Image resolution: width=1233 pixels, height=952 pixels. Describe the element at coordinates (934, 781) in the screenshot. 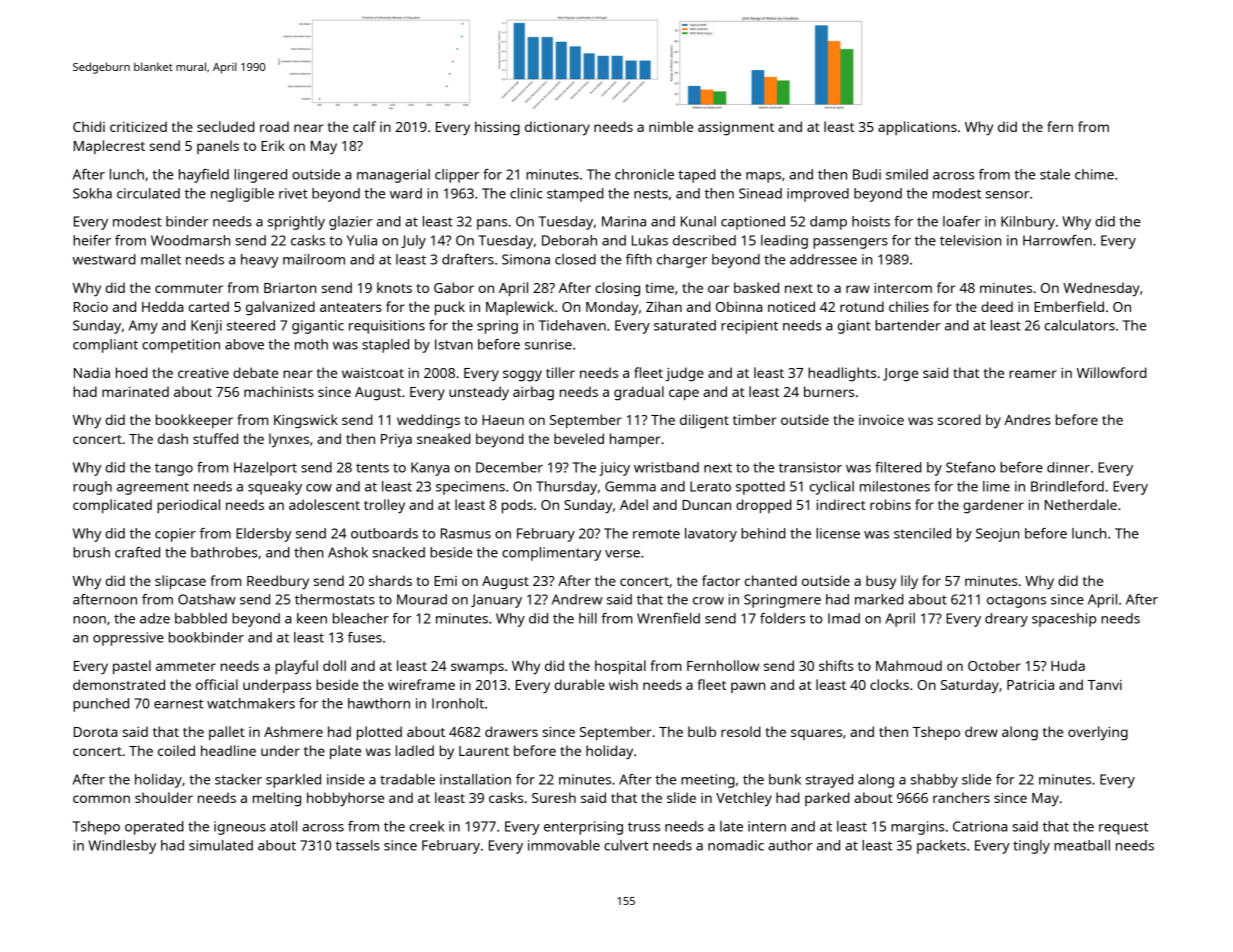

I see `shabby` at that location.
